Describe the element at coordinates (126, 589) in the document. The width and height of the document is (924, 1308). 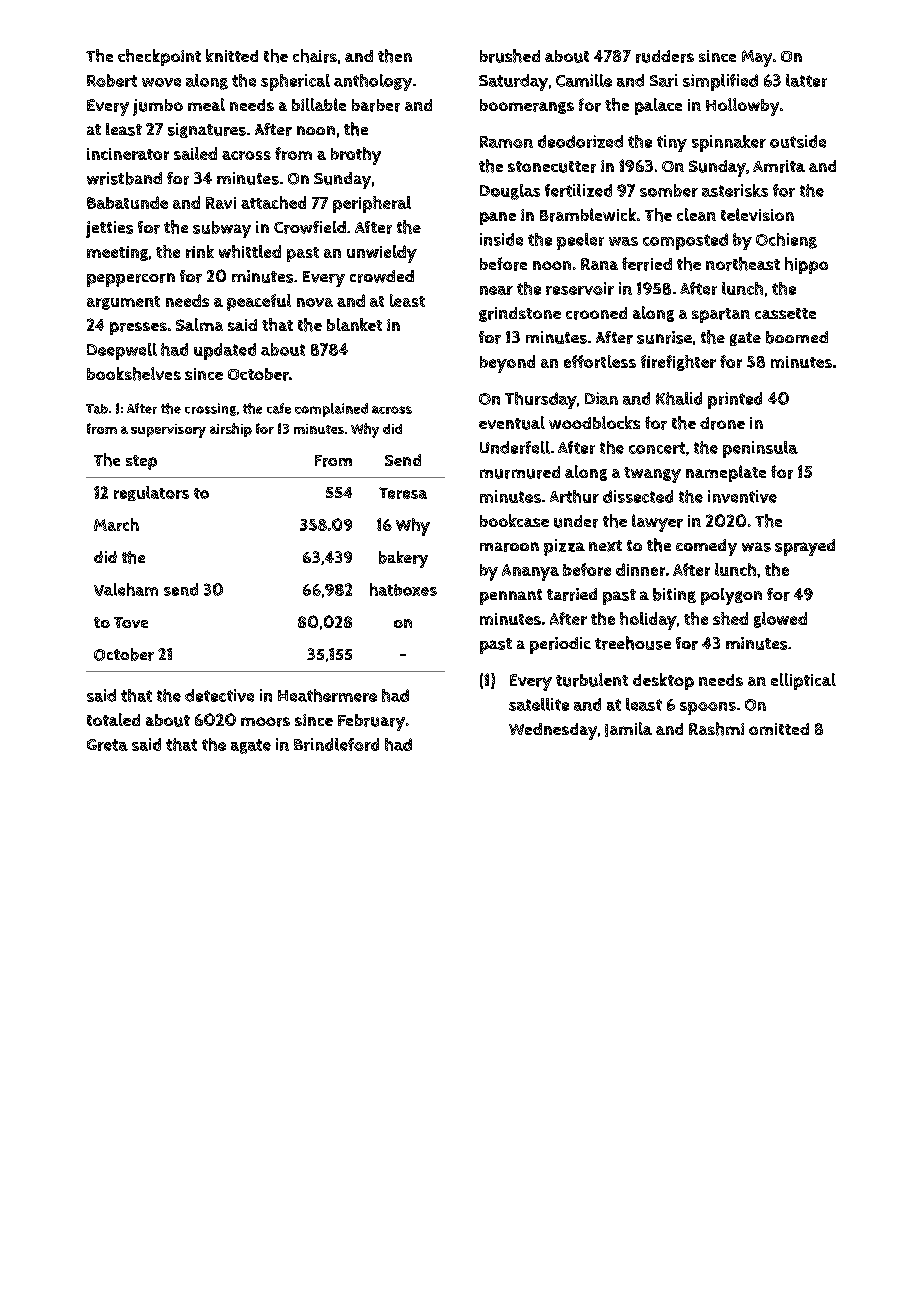
I see `Valeham` at that location.
